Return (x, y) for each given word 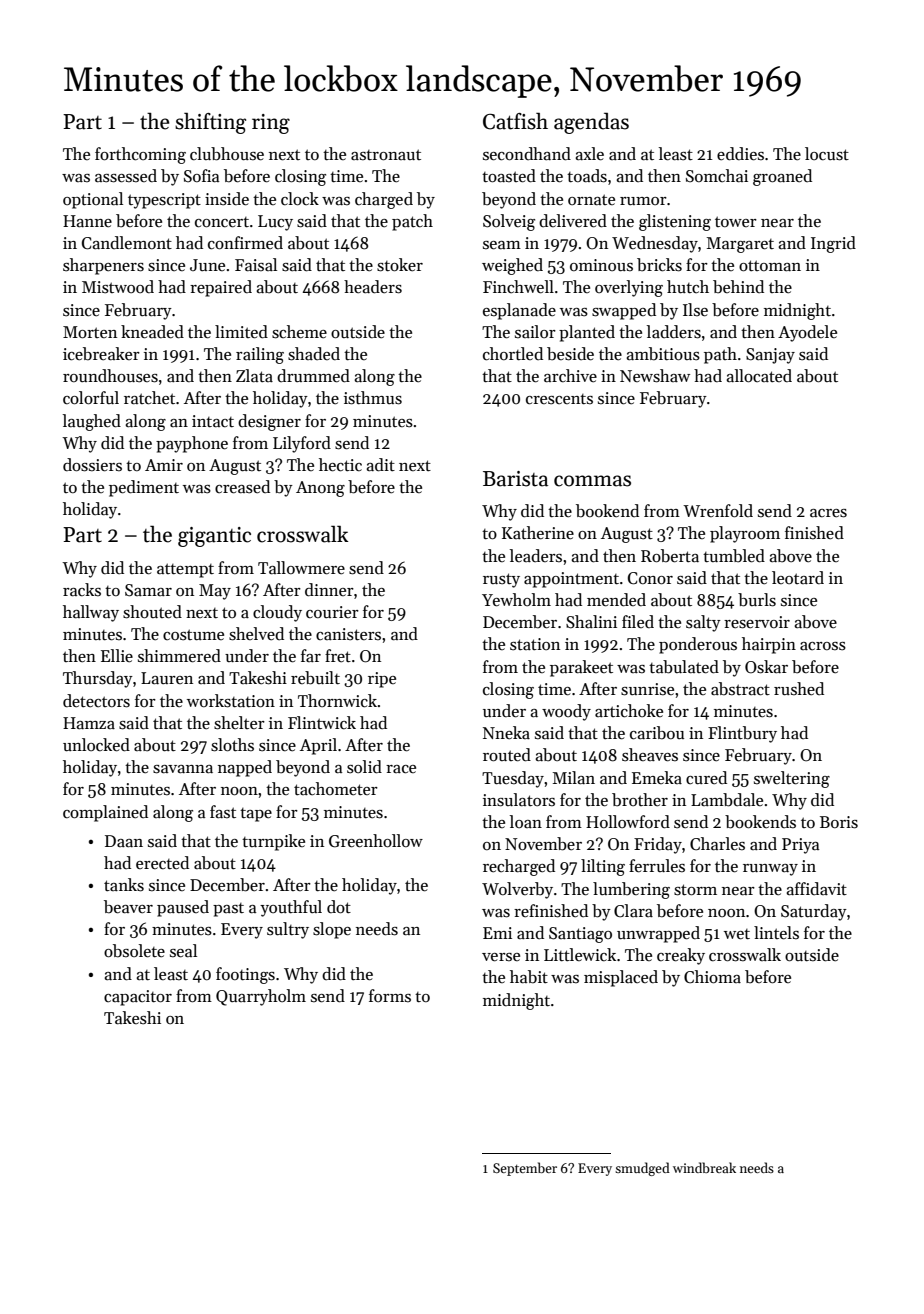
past (228, 910)
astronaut (386, 155)
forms (390, 996)
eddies (740, 154)
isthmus (373, 398)
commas (592, 481)
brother (640, 800)
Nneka (506, 733)
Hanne (87, 221)
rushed (799, 689)
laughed (92, 422)
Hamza (89, 723)
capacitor (138, 998)
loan (526, 821)
